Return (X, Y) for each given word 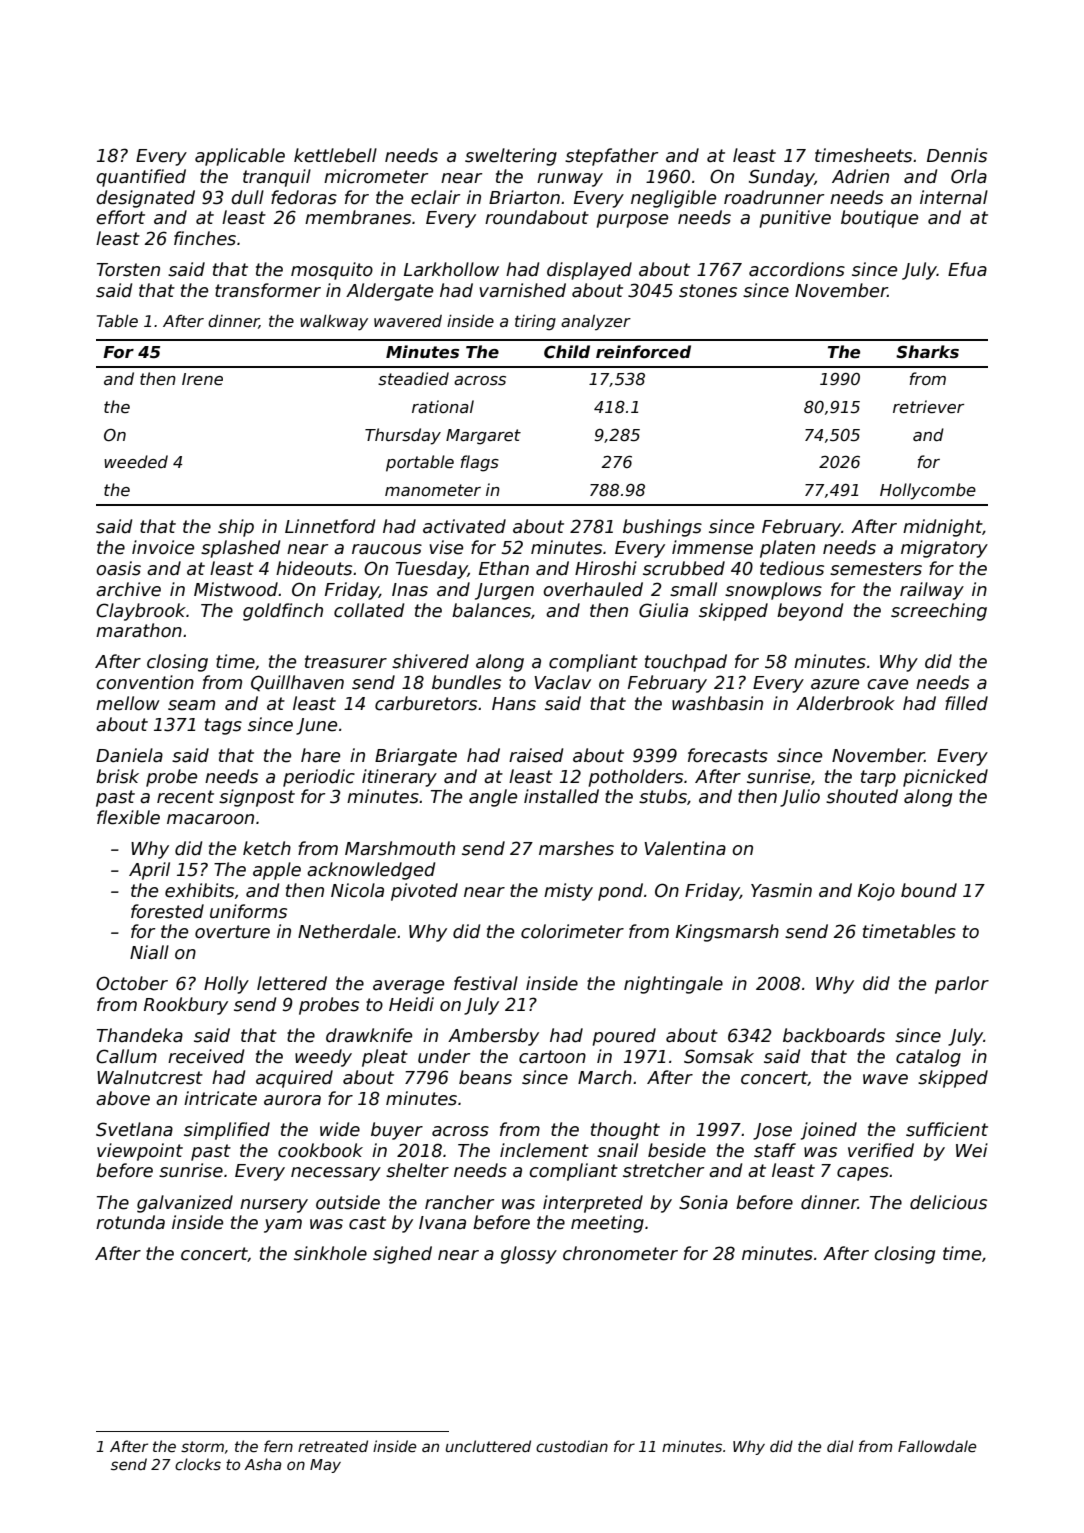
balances (491, 610)
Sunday (782, 178)
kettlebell (335, 155)
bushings (662, 528)
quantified (141, 178)
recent (185, 797)
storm (202, 1446)
